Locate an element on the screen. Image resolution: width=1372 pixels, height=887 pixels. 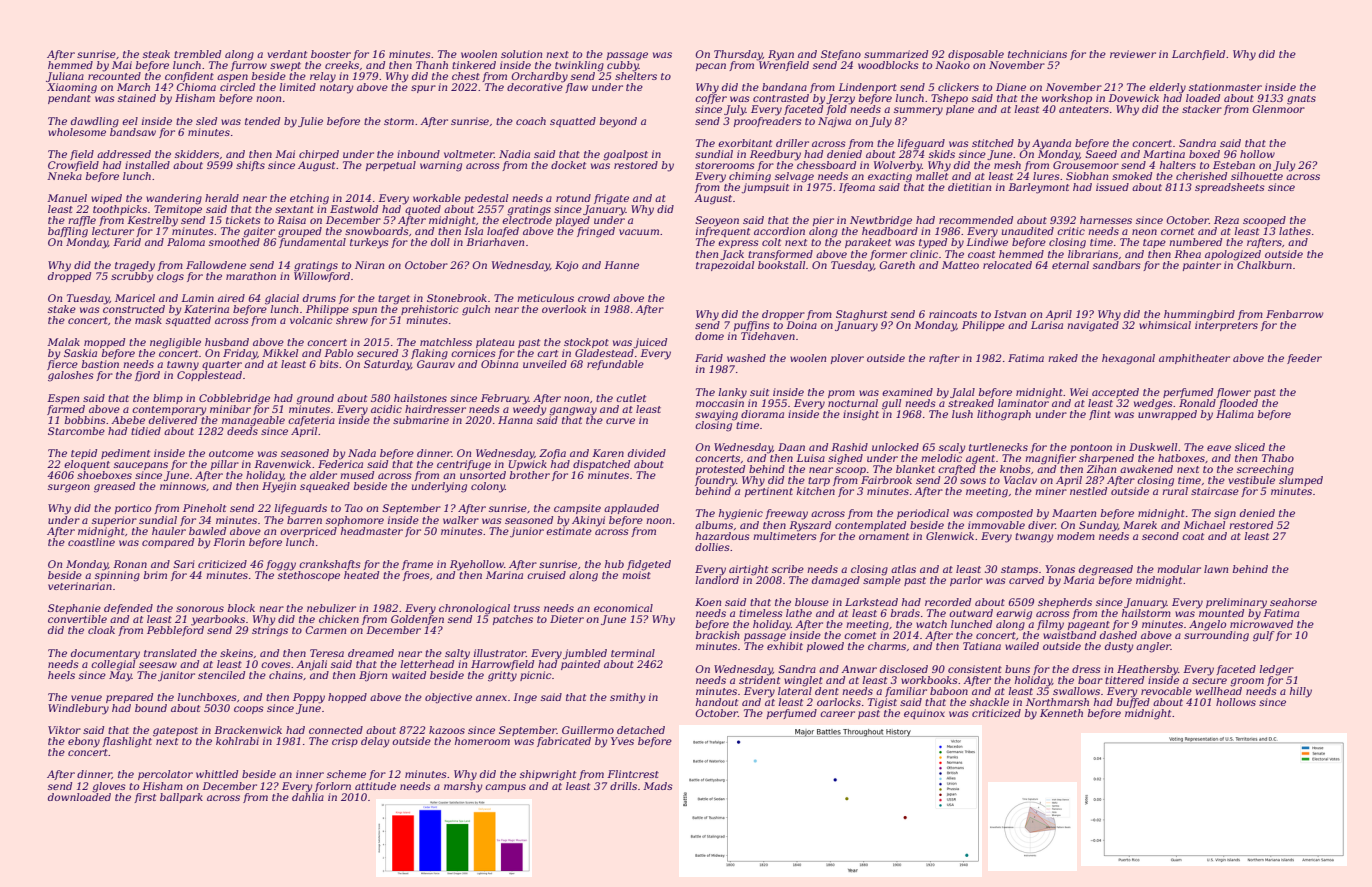
ebony is located at coordinates (84, 742).
